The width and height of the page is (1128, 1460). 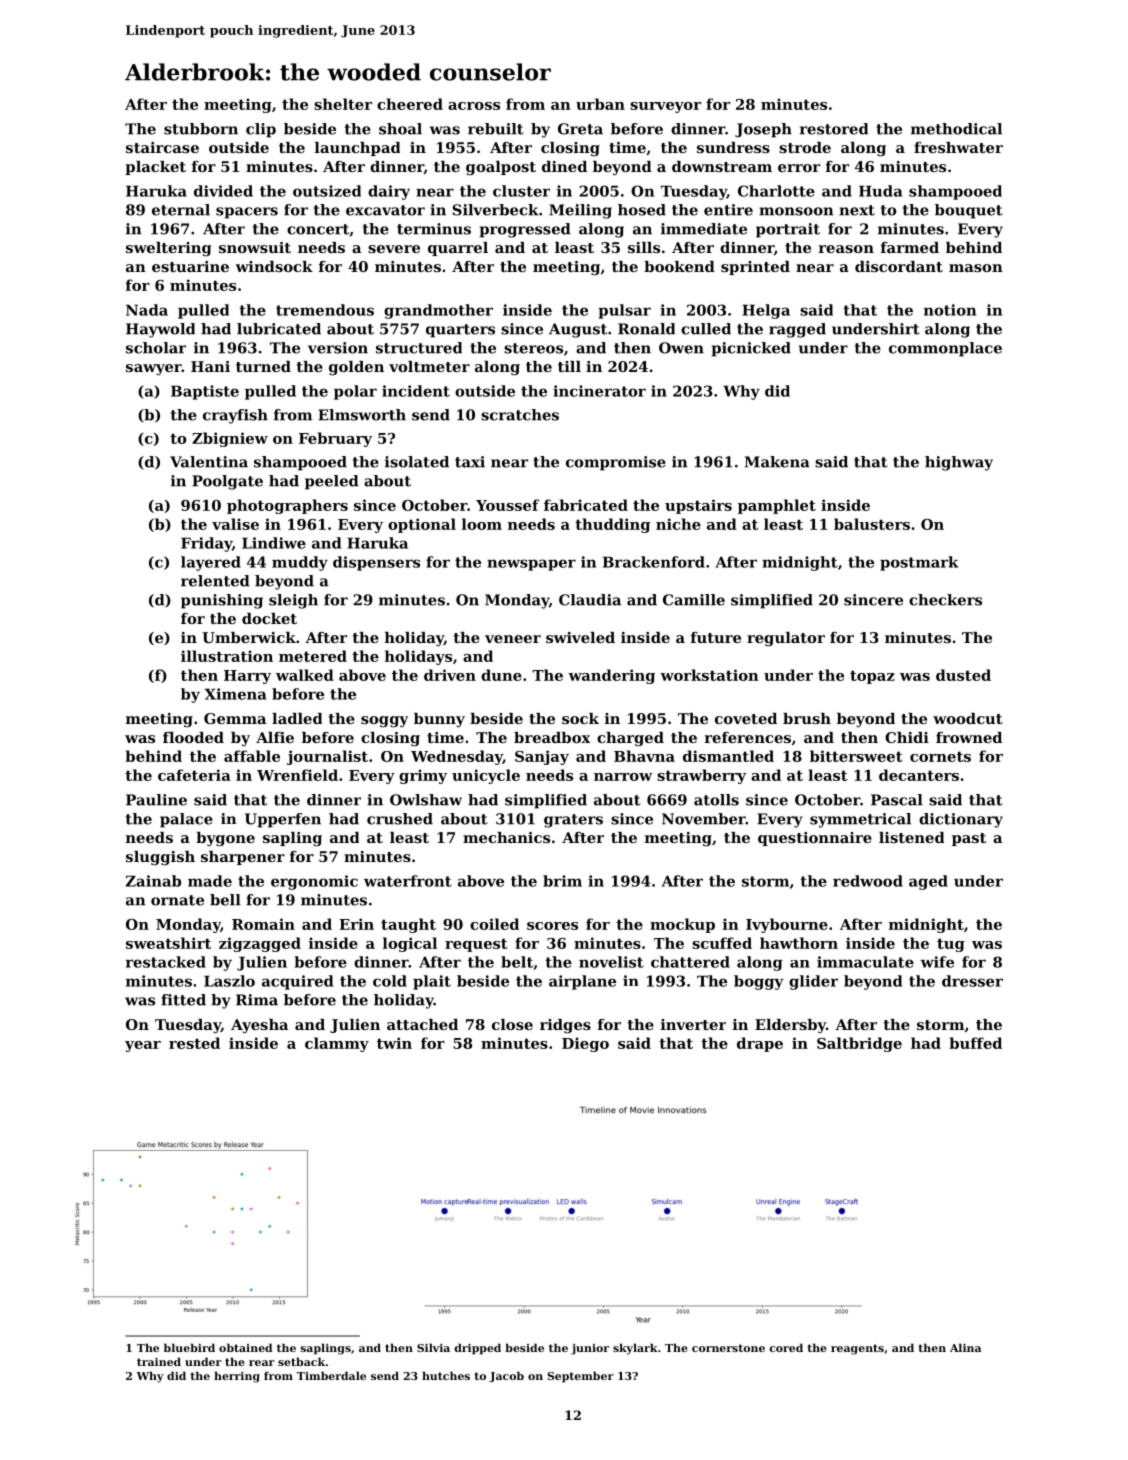 What do you see at coordinates (222, 601) in the page?
I see `punishing` at bounding box center [222, 601].
